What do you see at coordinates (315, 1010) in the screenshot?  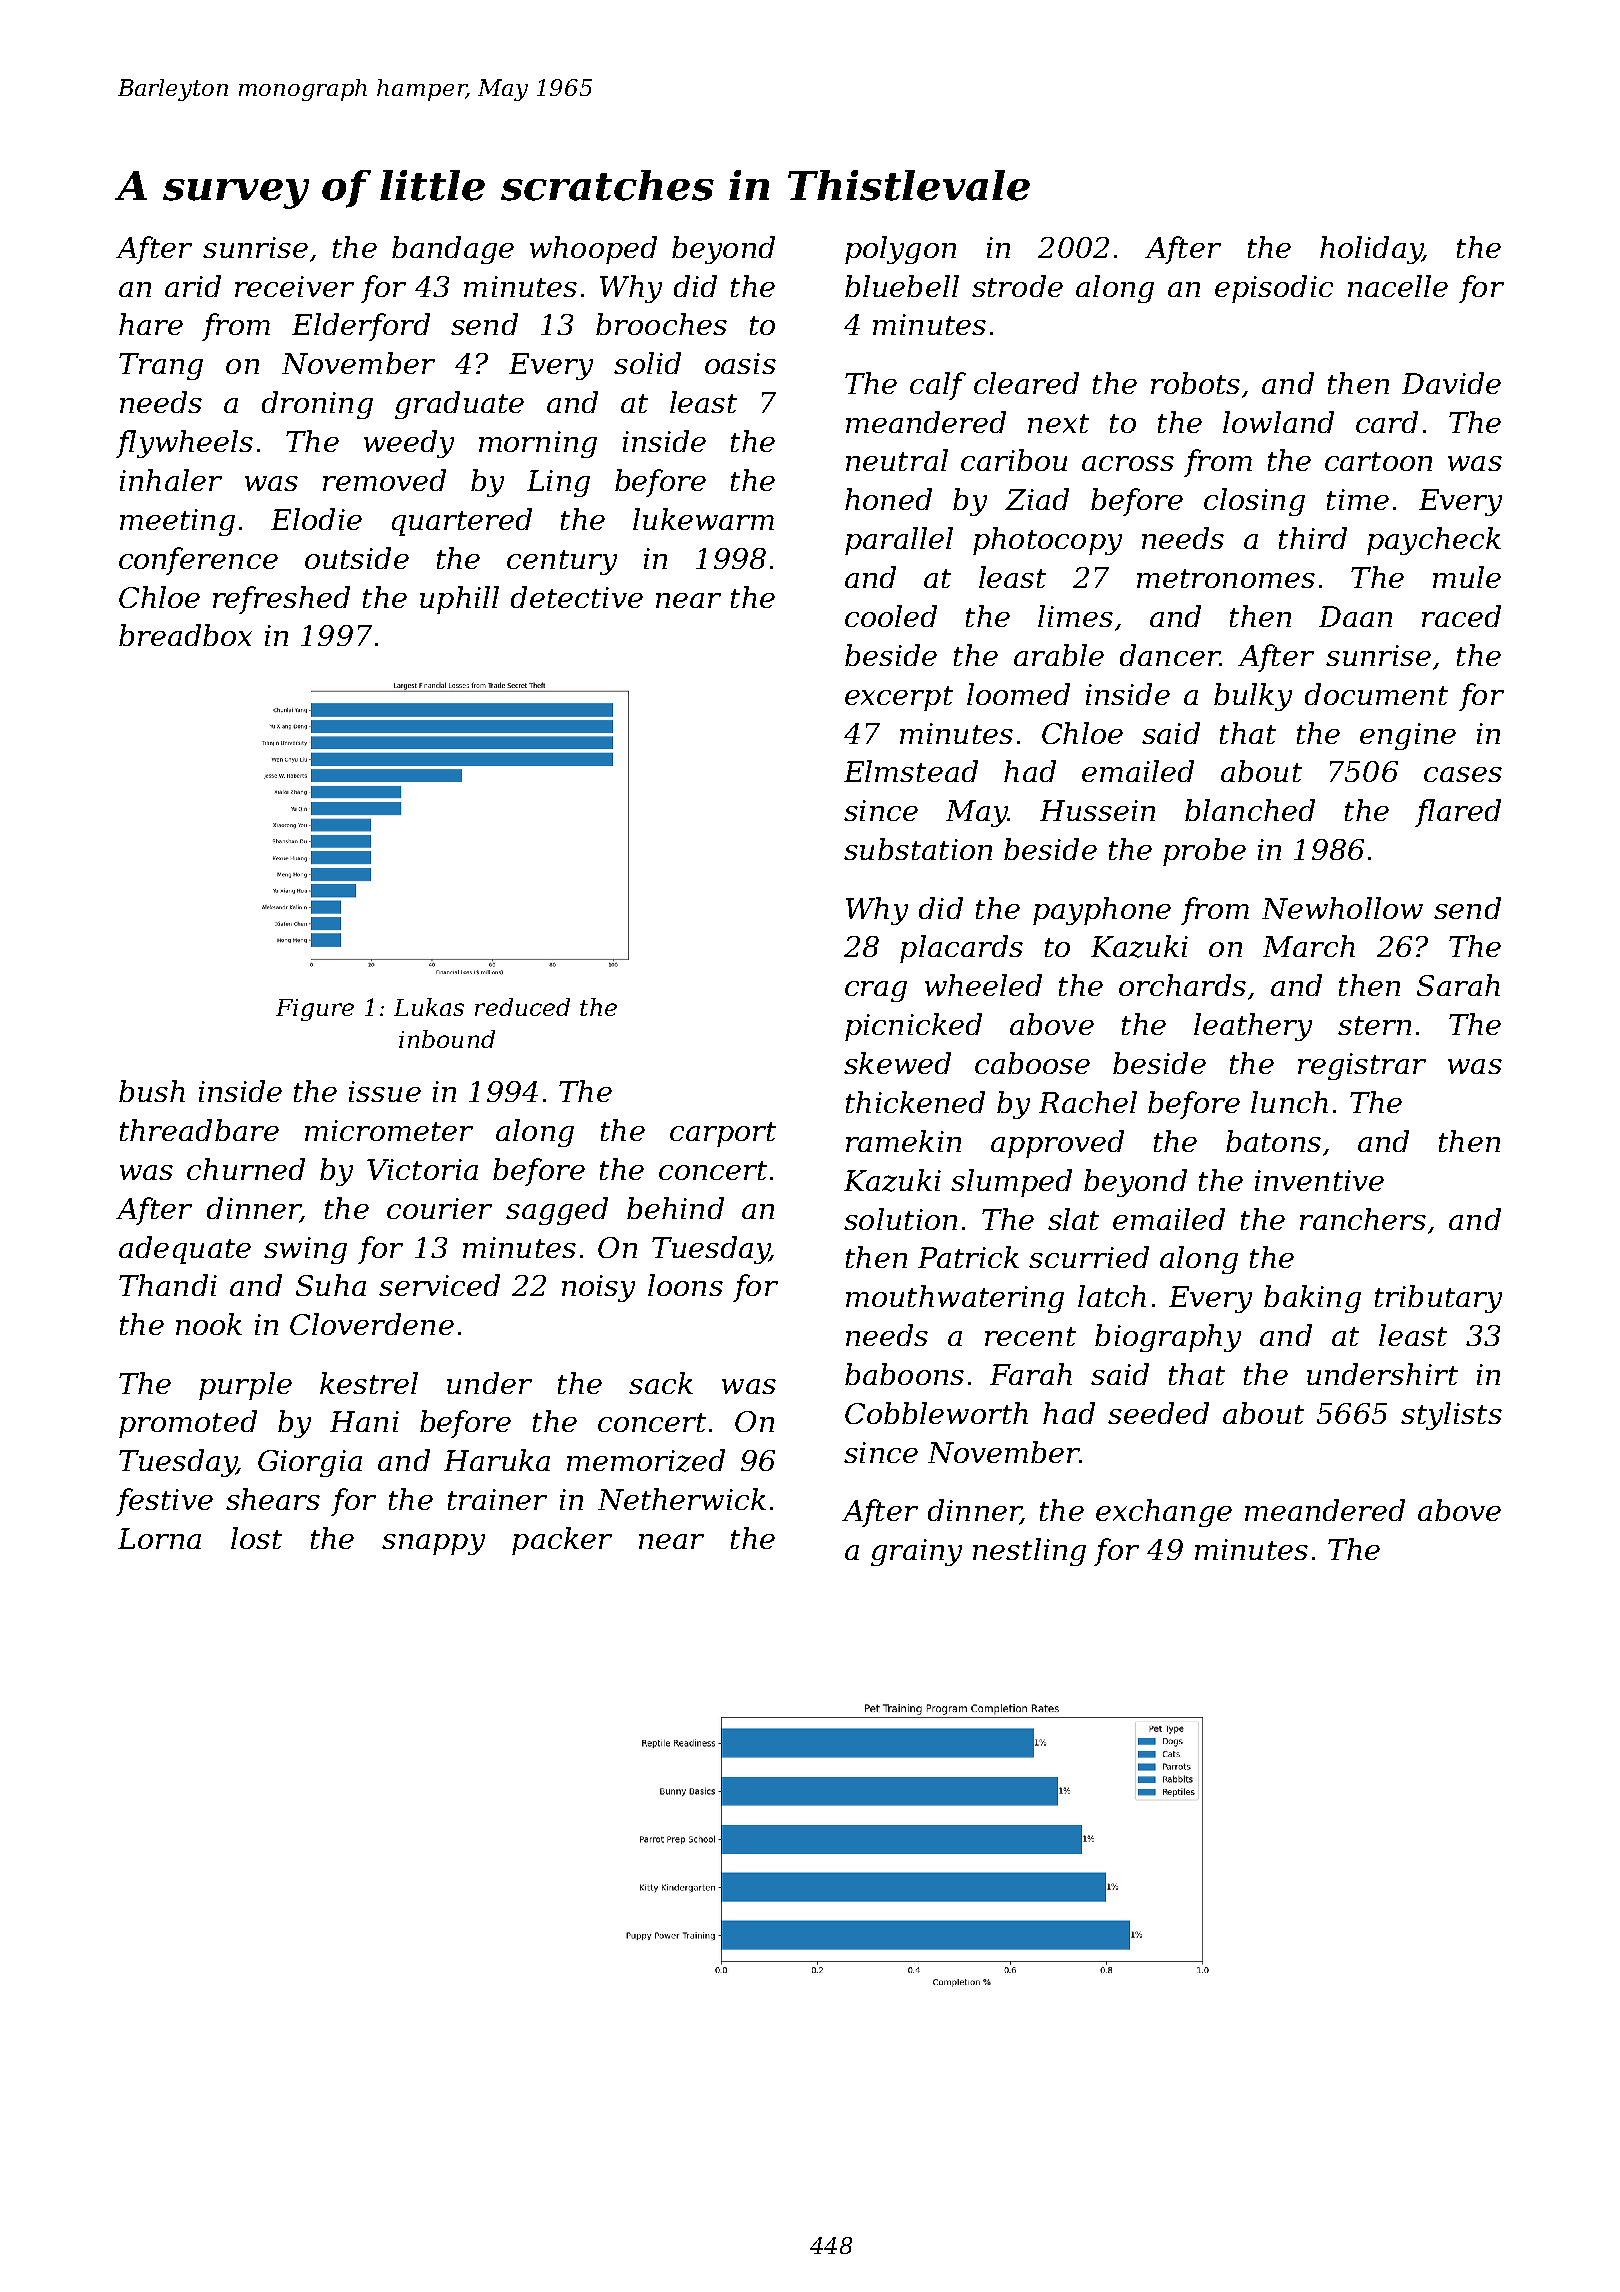 I see `Figure` at bounding box center [315, 1010].
